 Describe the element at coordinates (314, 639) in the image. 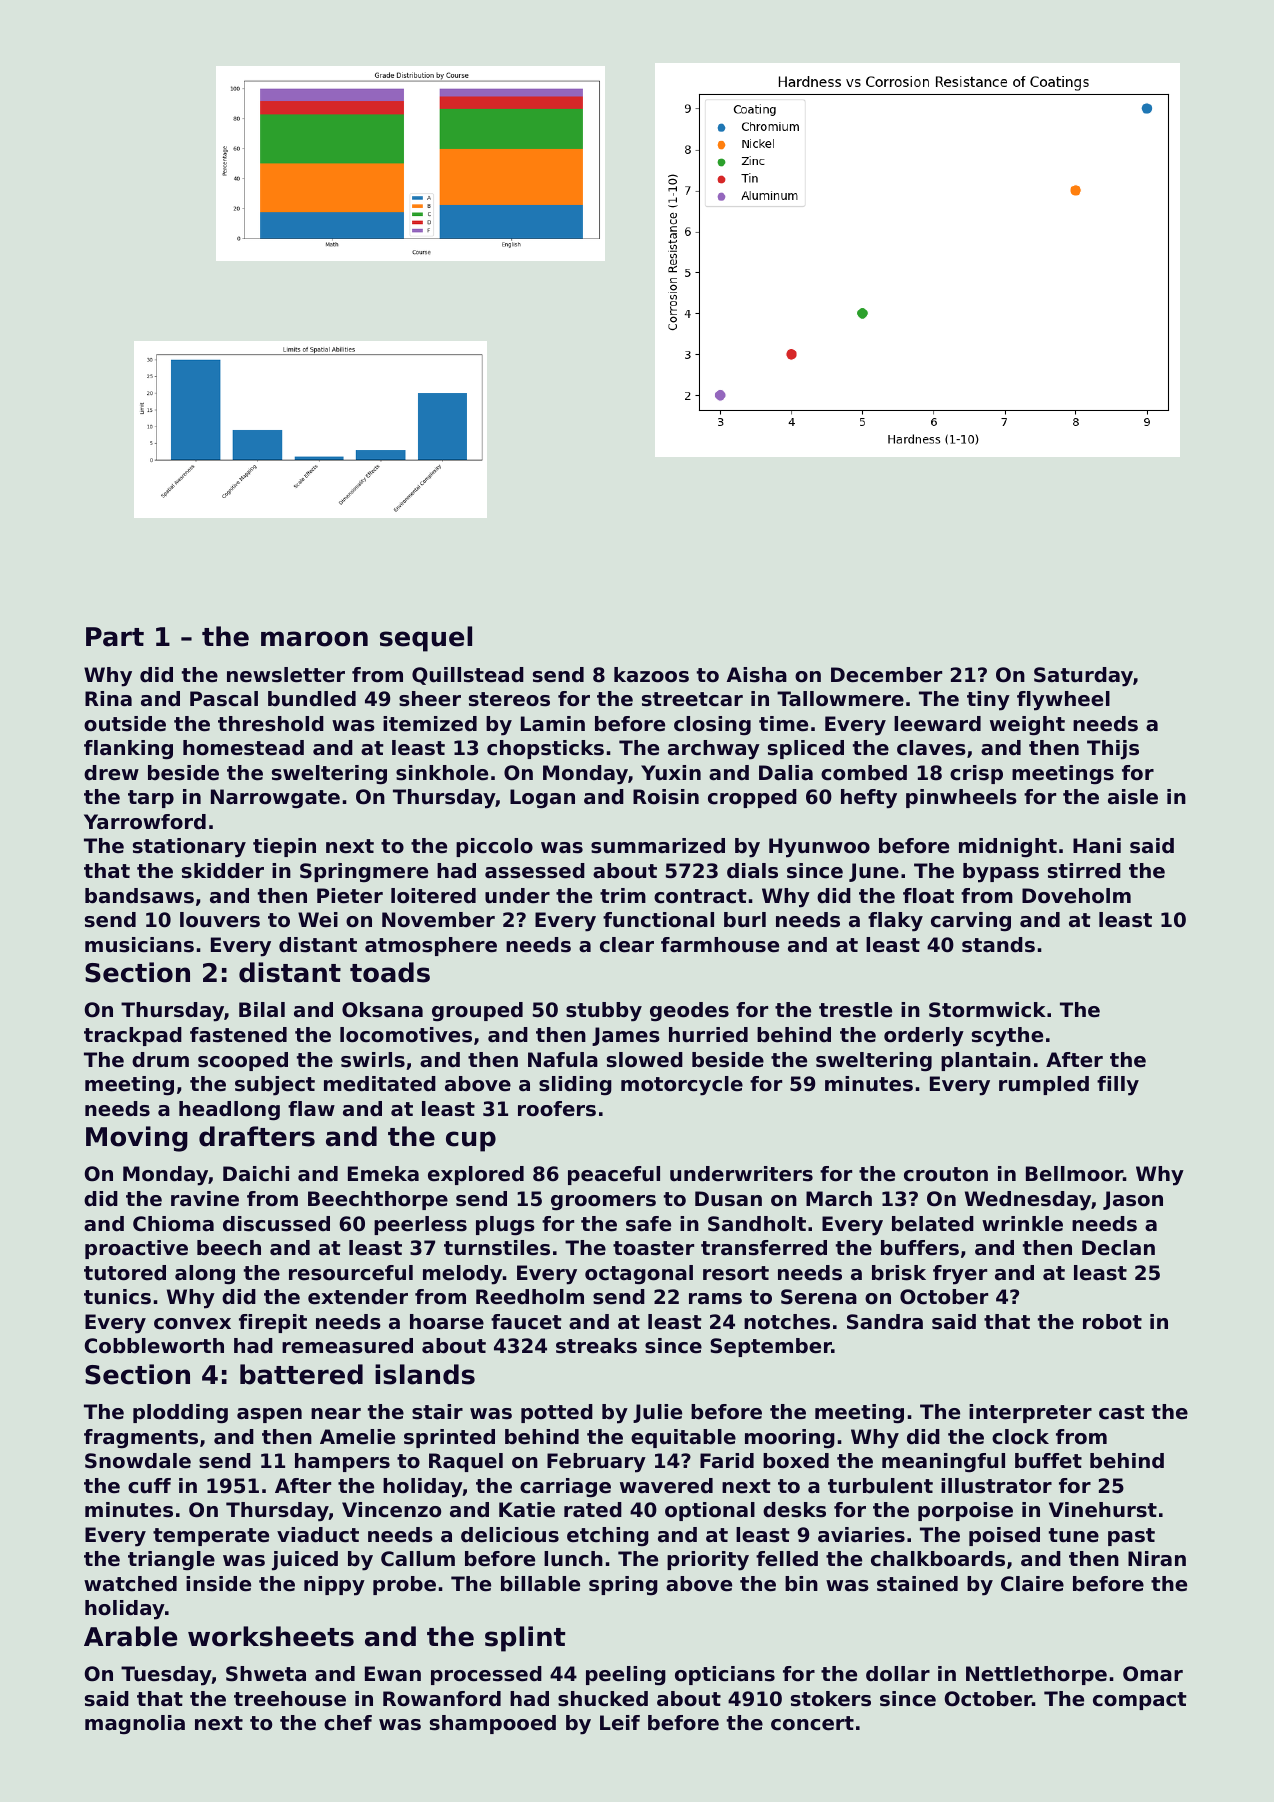

I see `maroon` at that location.
